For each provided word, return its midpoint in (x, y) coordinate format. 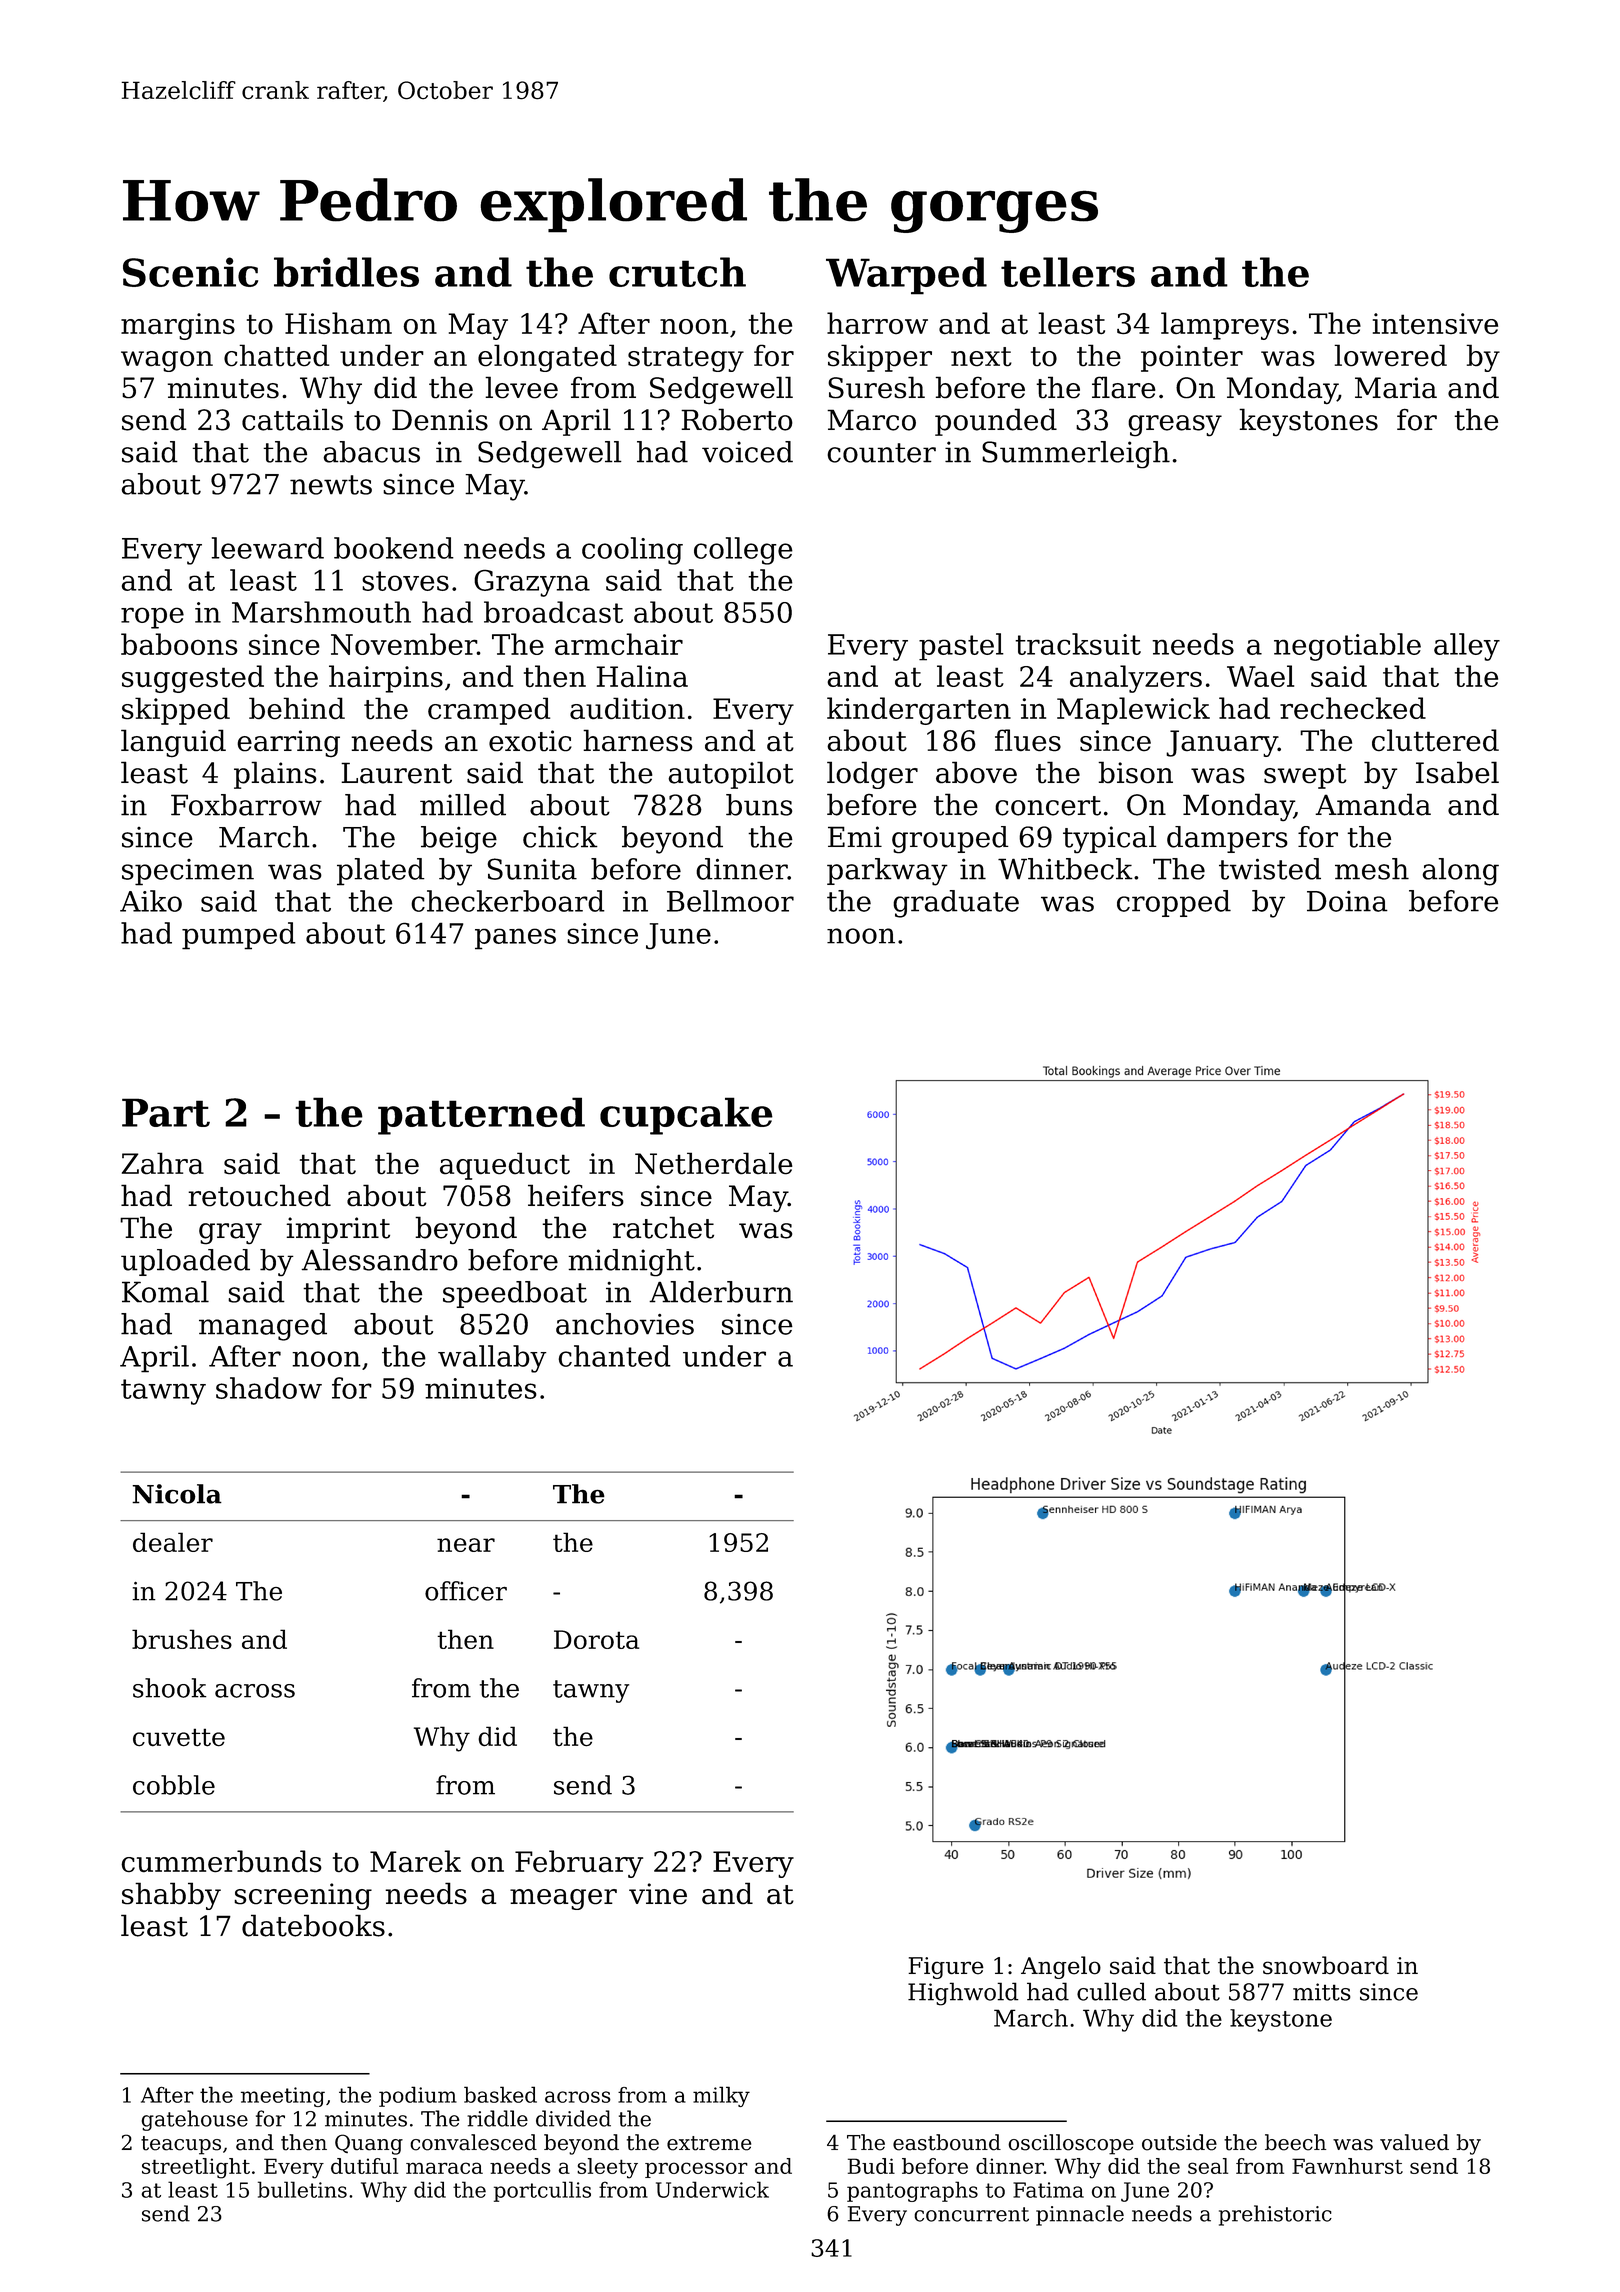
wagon (167, 361)
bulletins (302, 2189)
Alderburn (721, 1292)
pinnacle (1080, 2215)
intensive (1435, 323)
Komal (165, 1292)
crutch (677, 272)
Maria (1396, 388)
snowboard (1326, 1965)
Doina (1347, 901)
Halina (642, 676)
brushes (182, 1639)
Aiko (151, 901)
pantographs (912, 2191)
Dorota (596, 1639)
